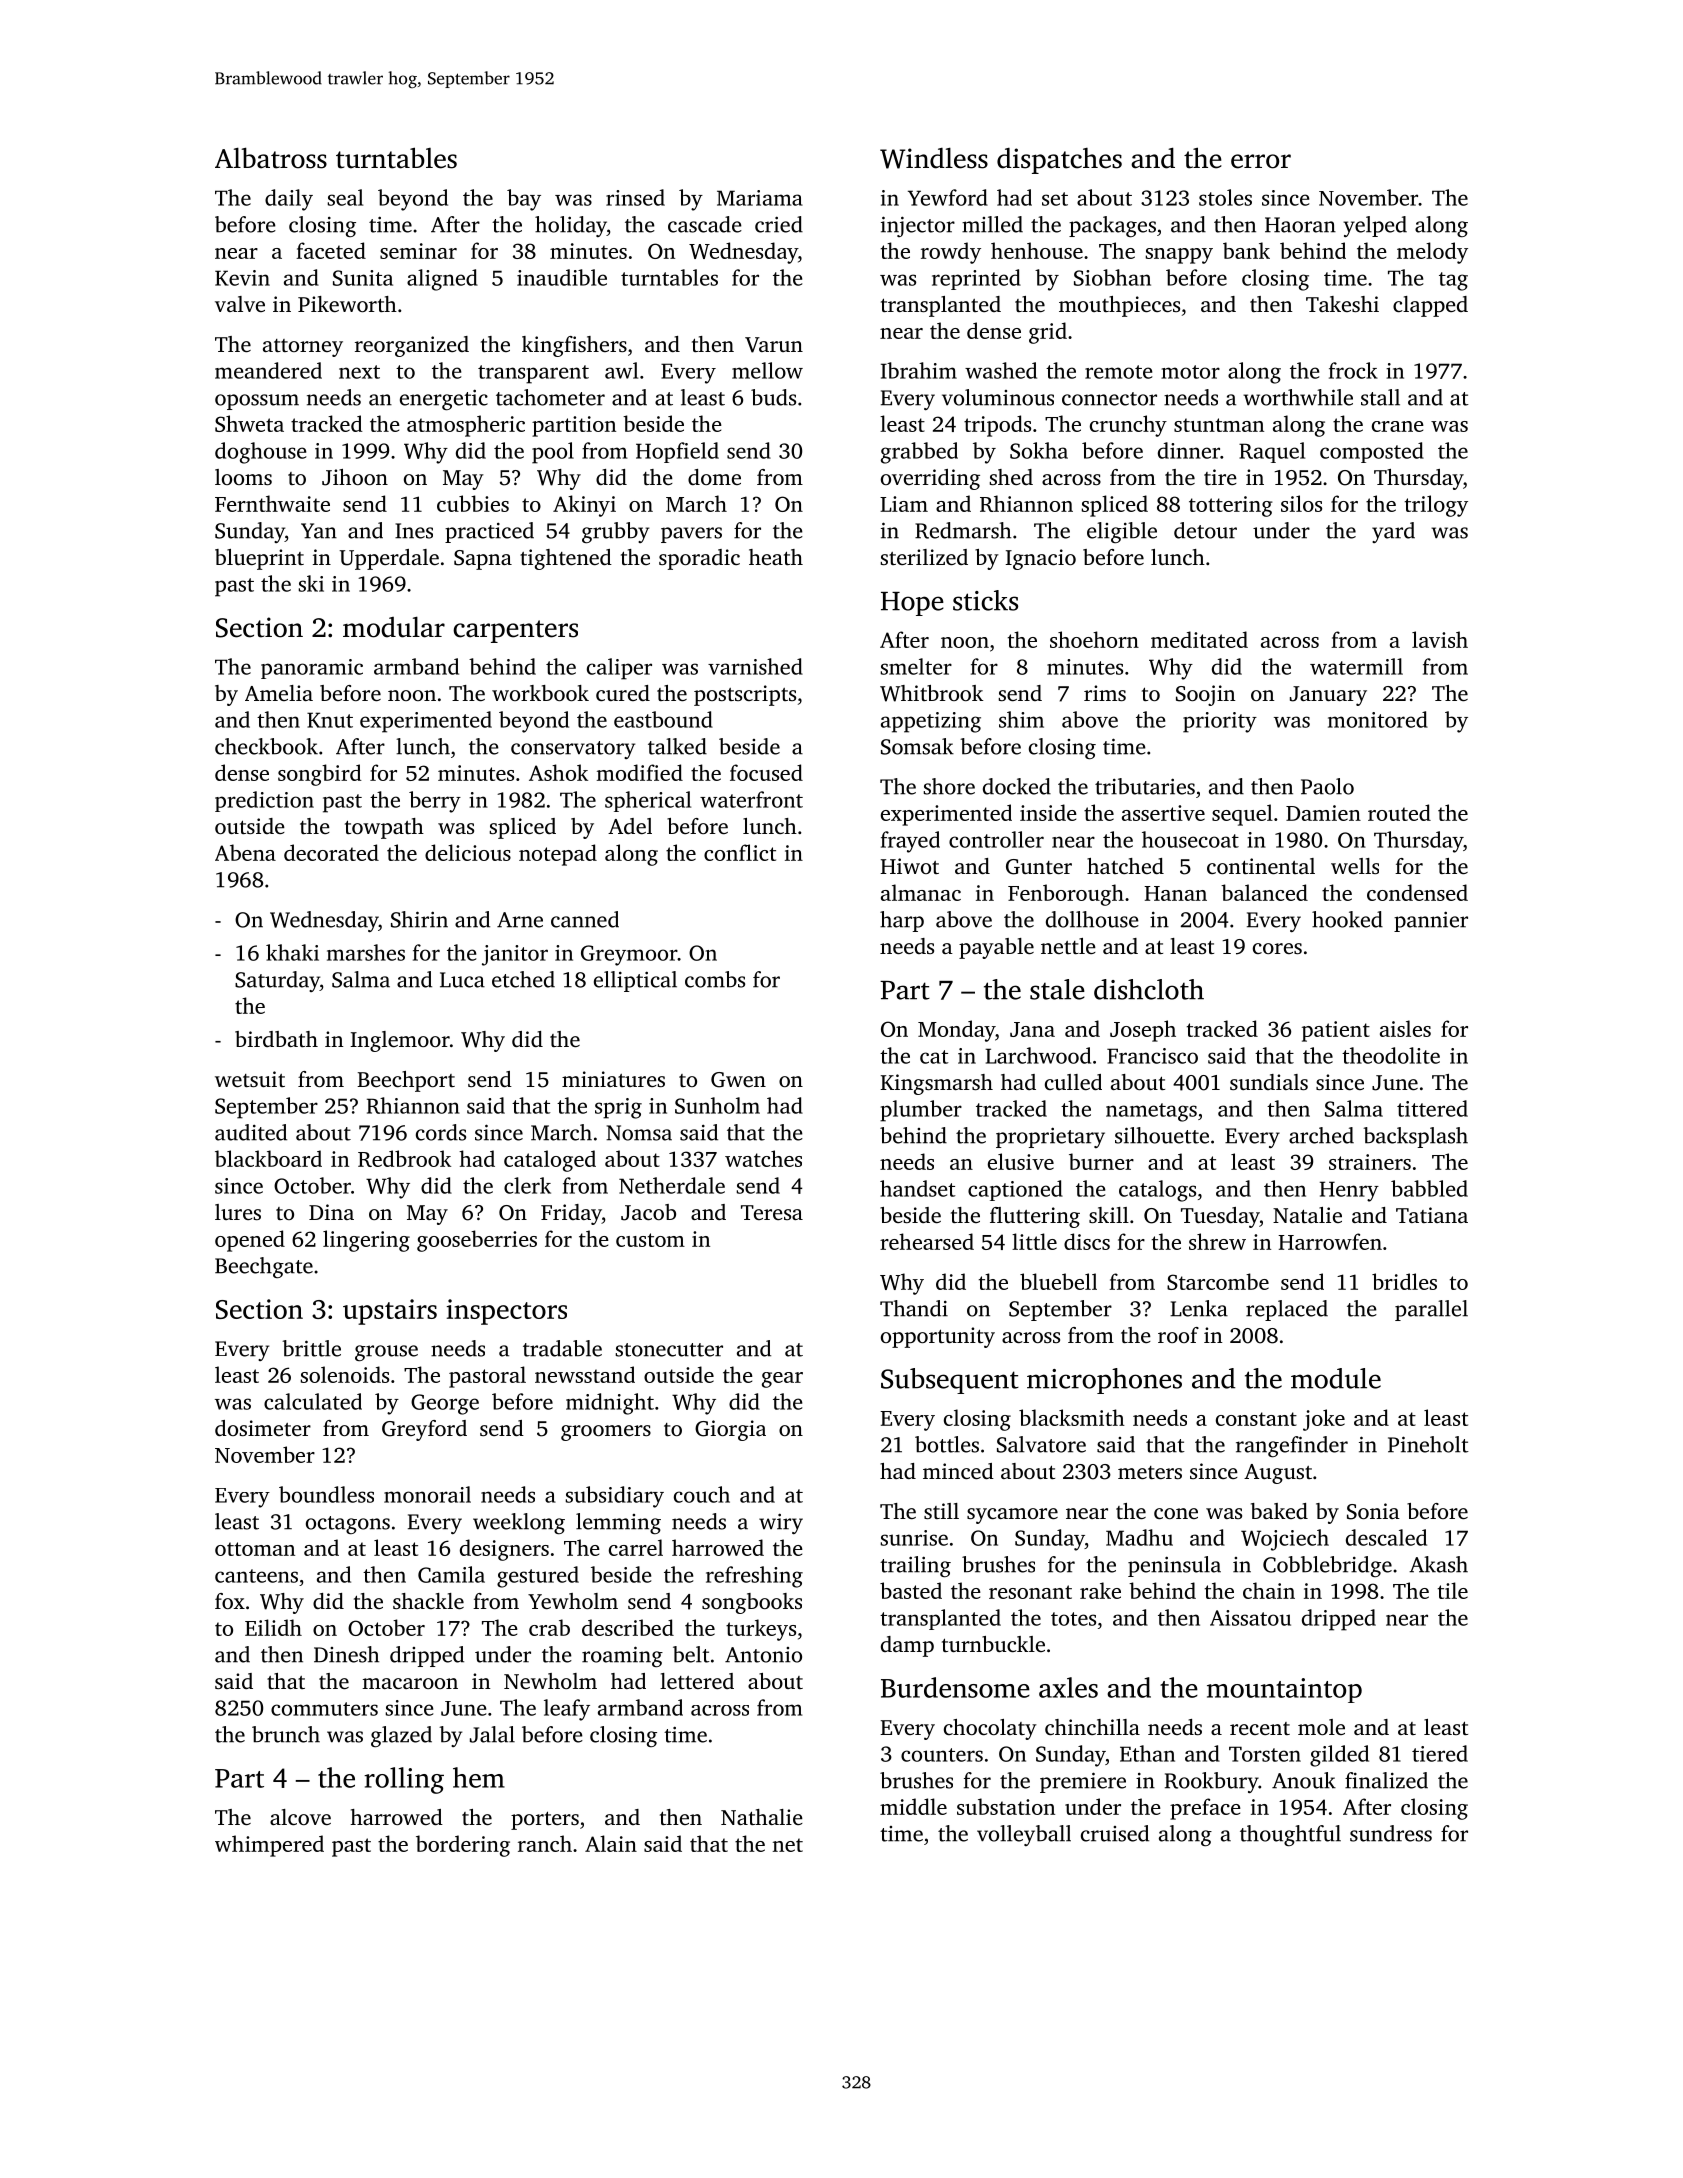 Image resolution: width=1683 pixels, height=2178 pixels. Describe the element at coordinates (1404, 1281) in the page. I see `bridles` at that location.
